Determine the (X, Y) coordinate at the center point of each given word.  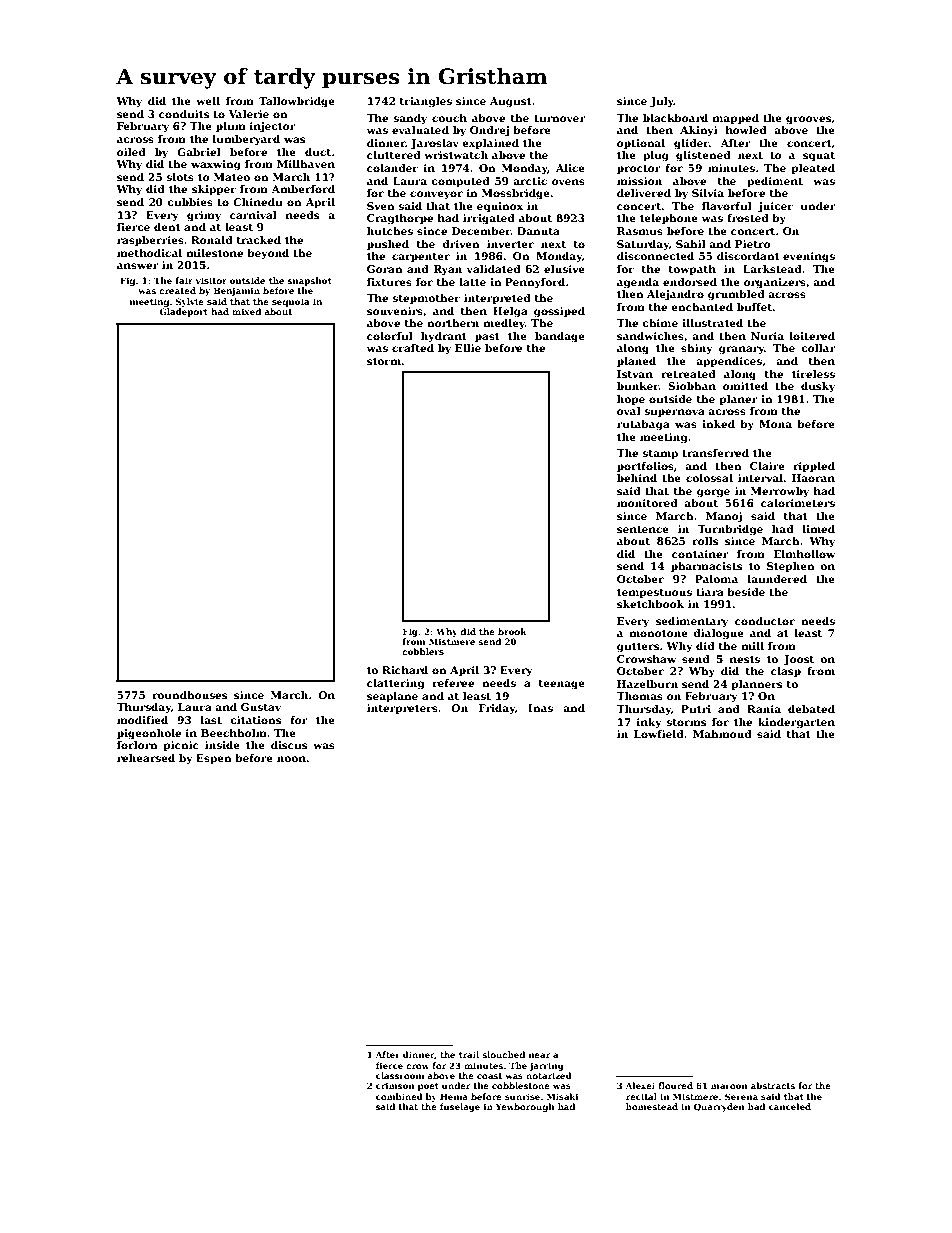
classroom (400, 1075)
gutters (638, 648)
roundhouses (189, 695)
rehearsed (146, 758)
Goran (385, 269)
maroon (729, 1086)
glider (691, 144)
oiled (131, 152)
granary (741, 350)
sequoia (291, 302)
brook (512, 631)
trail (469, 1054)
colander (392, 168)
